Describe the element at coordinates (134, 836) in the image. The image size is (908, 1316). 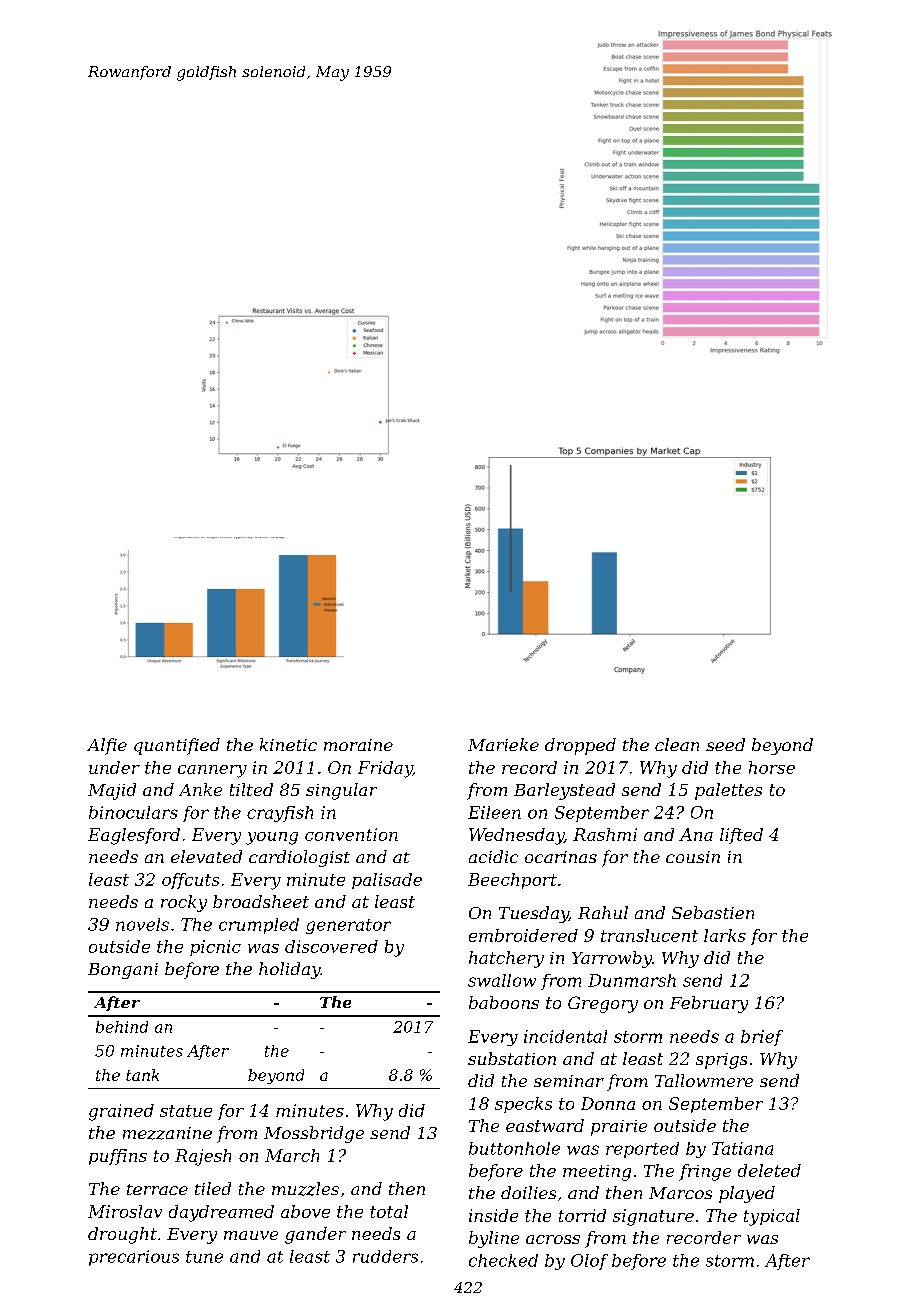
I see `Eaglesford` at that location.
